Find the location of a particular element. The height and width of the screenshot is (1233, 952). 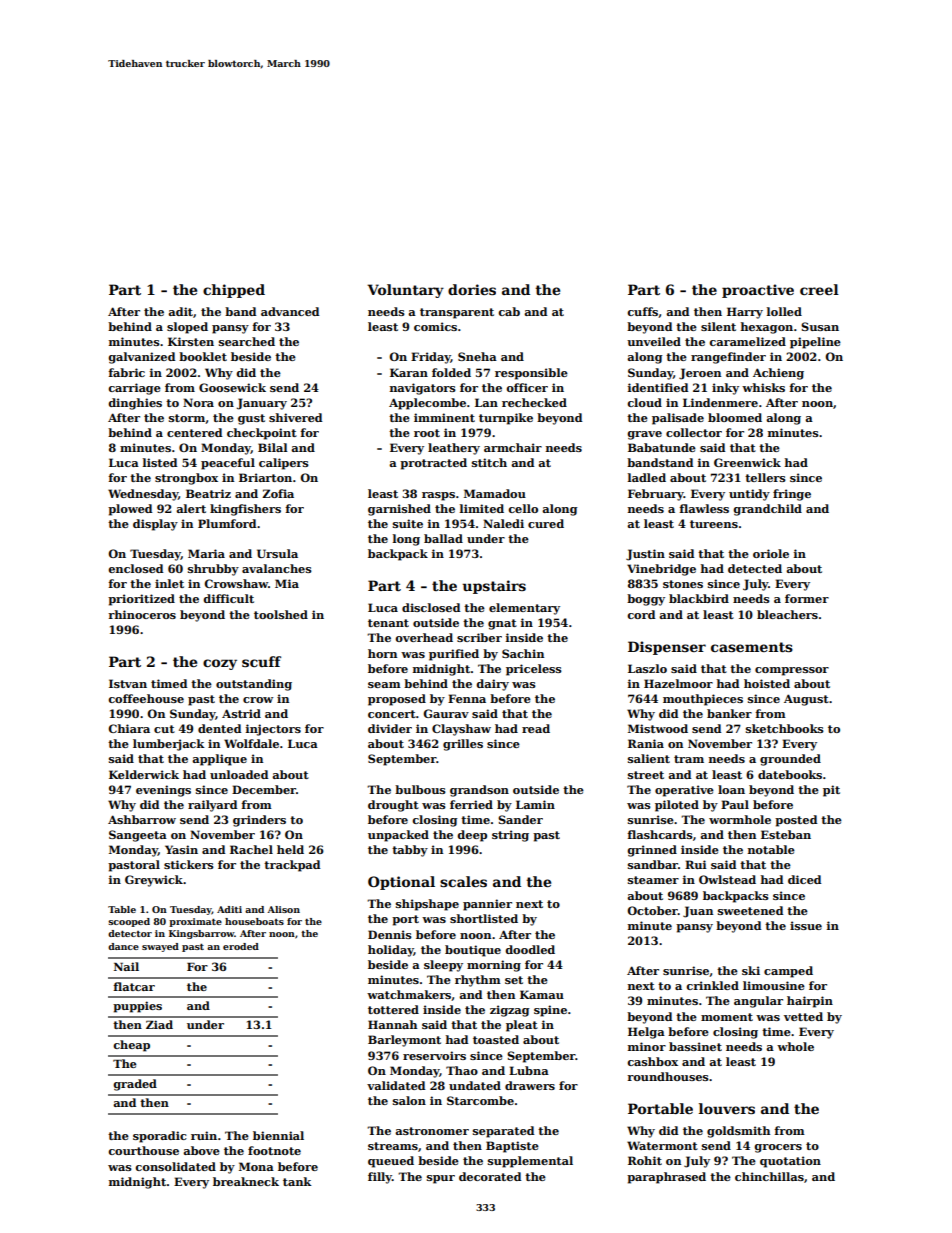

alert is located at coordinates (191, 508).
